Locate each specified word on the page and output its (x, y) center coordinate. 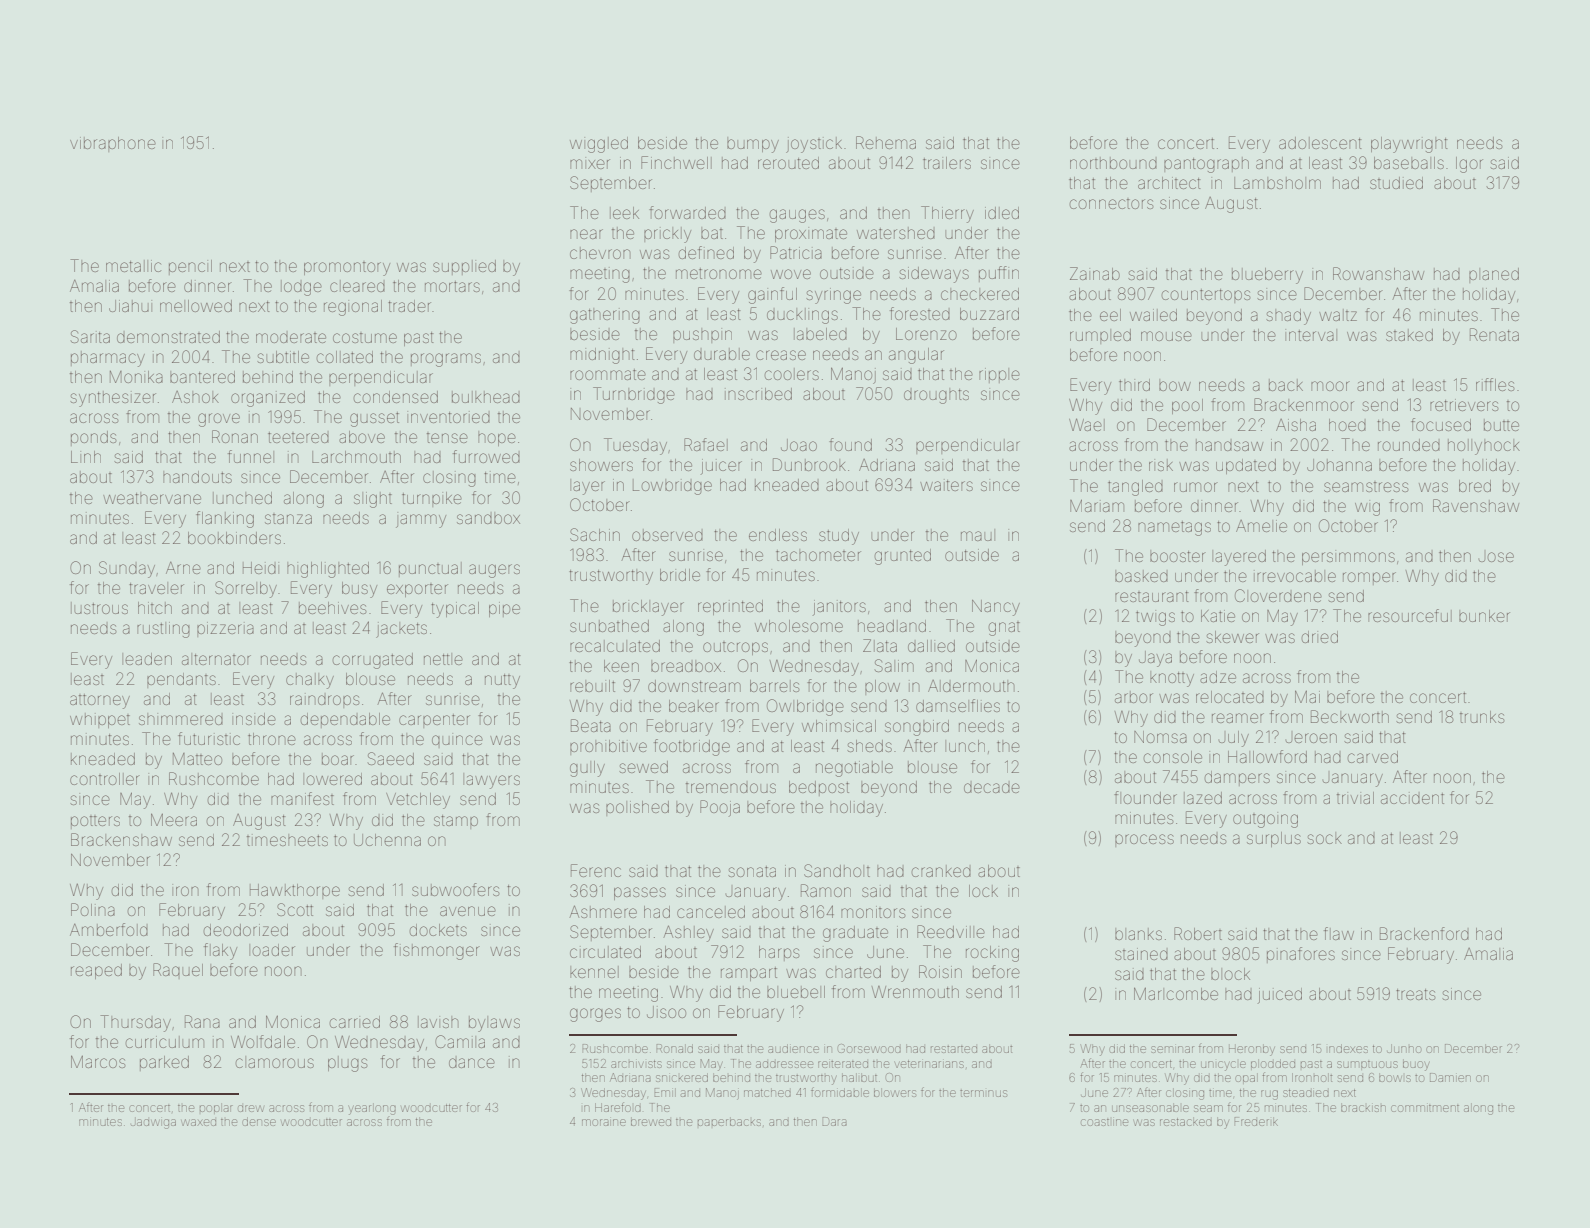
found (850, 444)
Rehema (886, 142)
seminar (1172, 1049)
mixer (590, 163)
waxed (198, 1122)
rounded (1409, 445)
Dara (834, 1121)
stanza (288, 519)
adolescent (1320, 143)
